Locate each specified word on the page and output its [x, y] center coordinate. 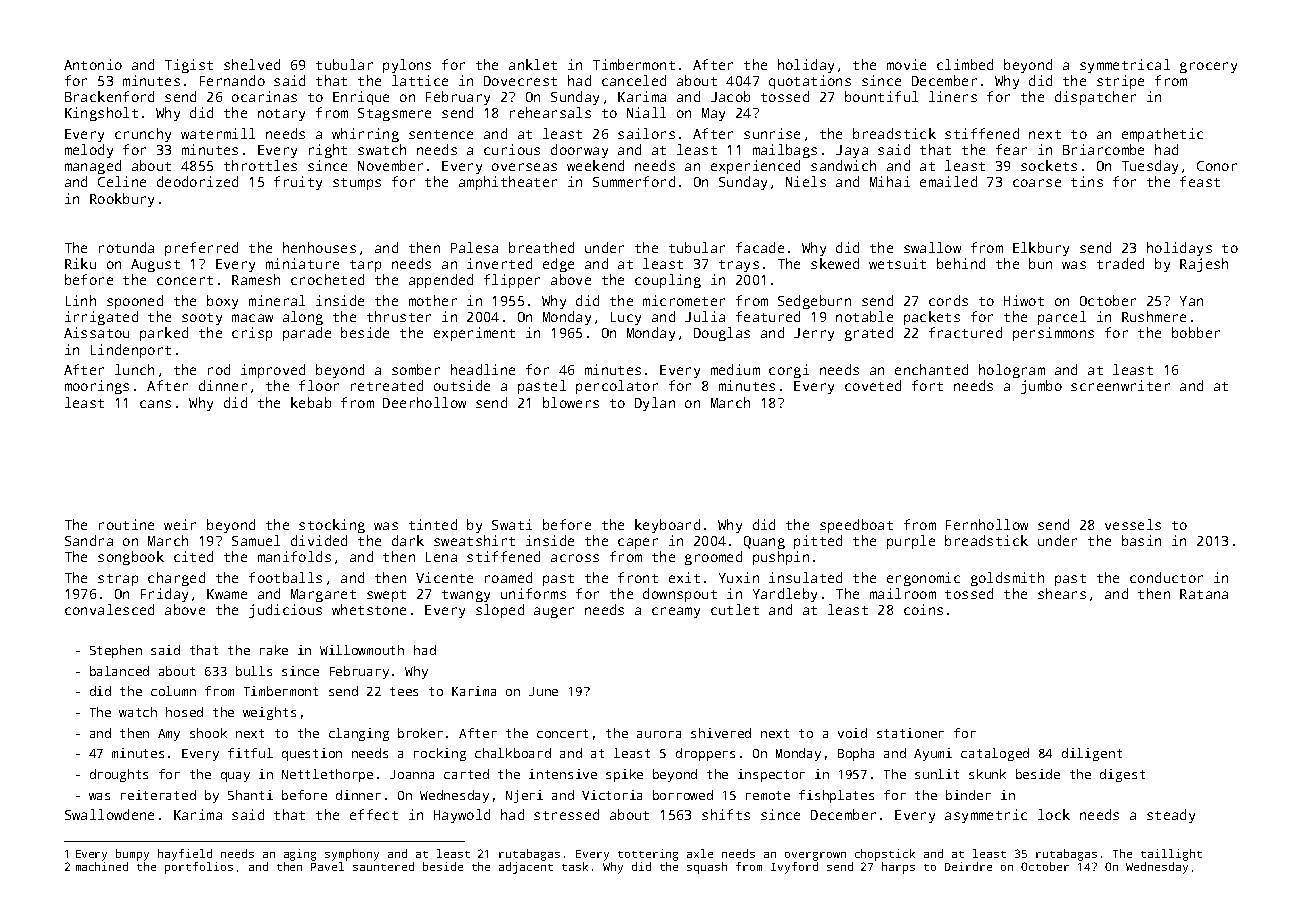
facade [760, 247]
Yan [1191, 301]
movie [906, 64]
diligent [1092, 754]
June [543, 691]
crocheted [327, 279]
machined [102, 866]
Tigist [189, 66]
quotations [810, 82]
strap [118, 580]
